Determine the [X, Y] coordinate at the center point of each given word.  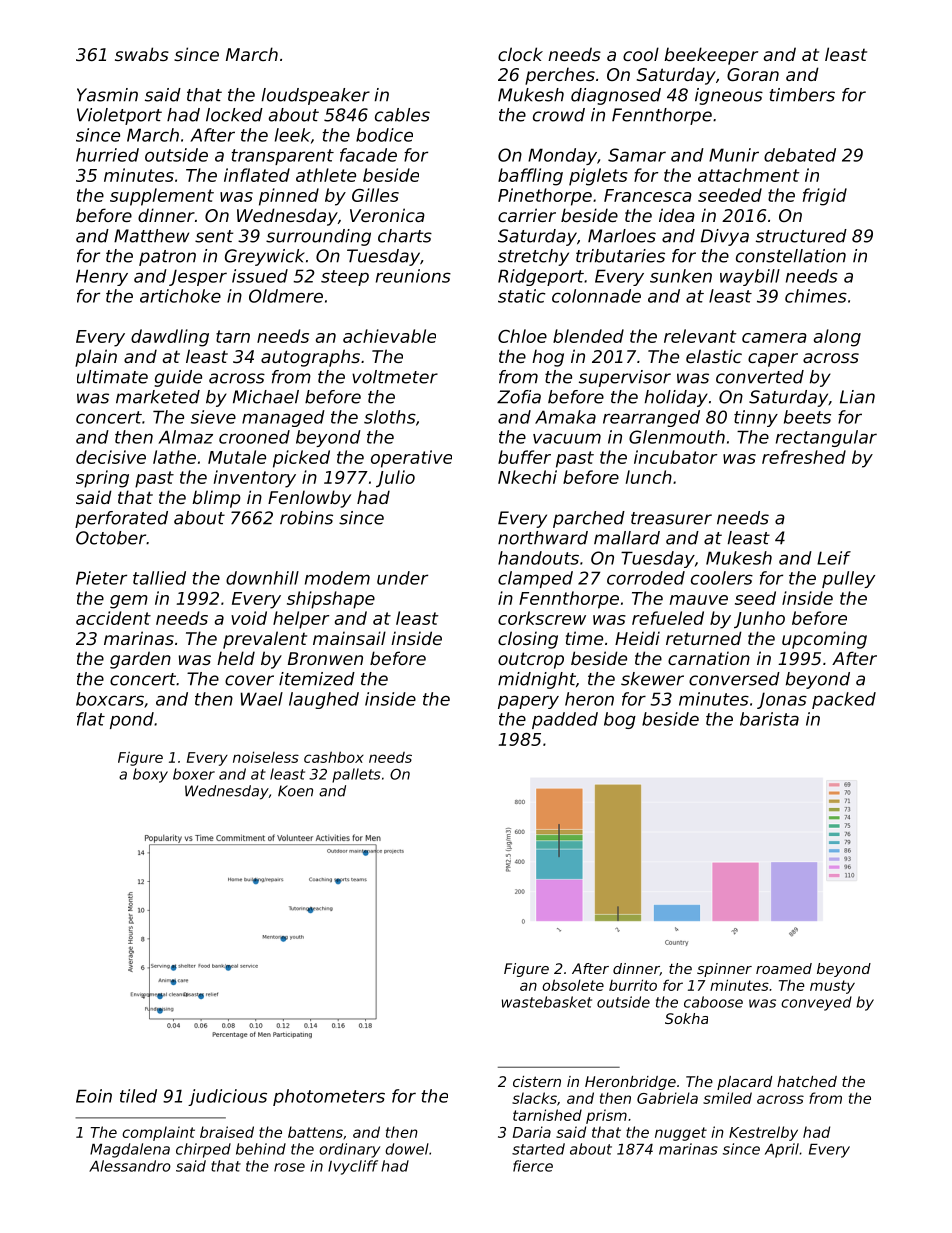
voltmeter [395, 377]
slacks [534, 1098]
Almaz [185, 437]
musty [832, 987]
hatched [807, 1081]
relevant [700, 336]
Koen [295, 791]
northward [543, 538]
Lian [857, 397]
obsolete [573, 985]
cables [402, 115]
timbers [802, 95]
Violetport [119, 116]
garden [140, 660]
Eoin [94, 1096]
